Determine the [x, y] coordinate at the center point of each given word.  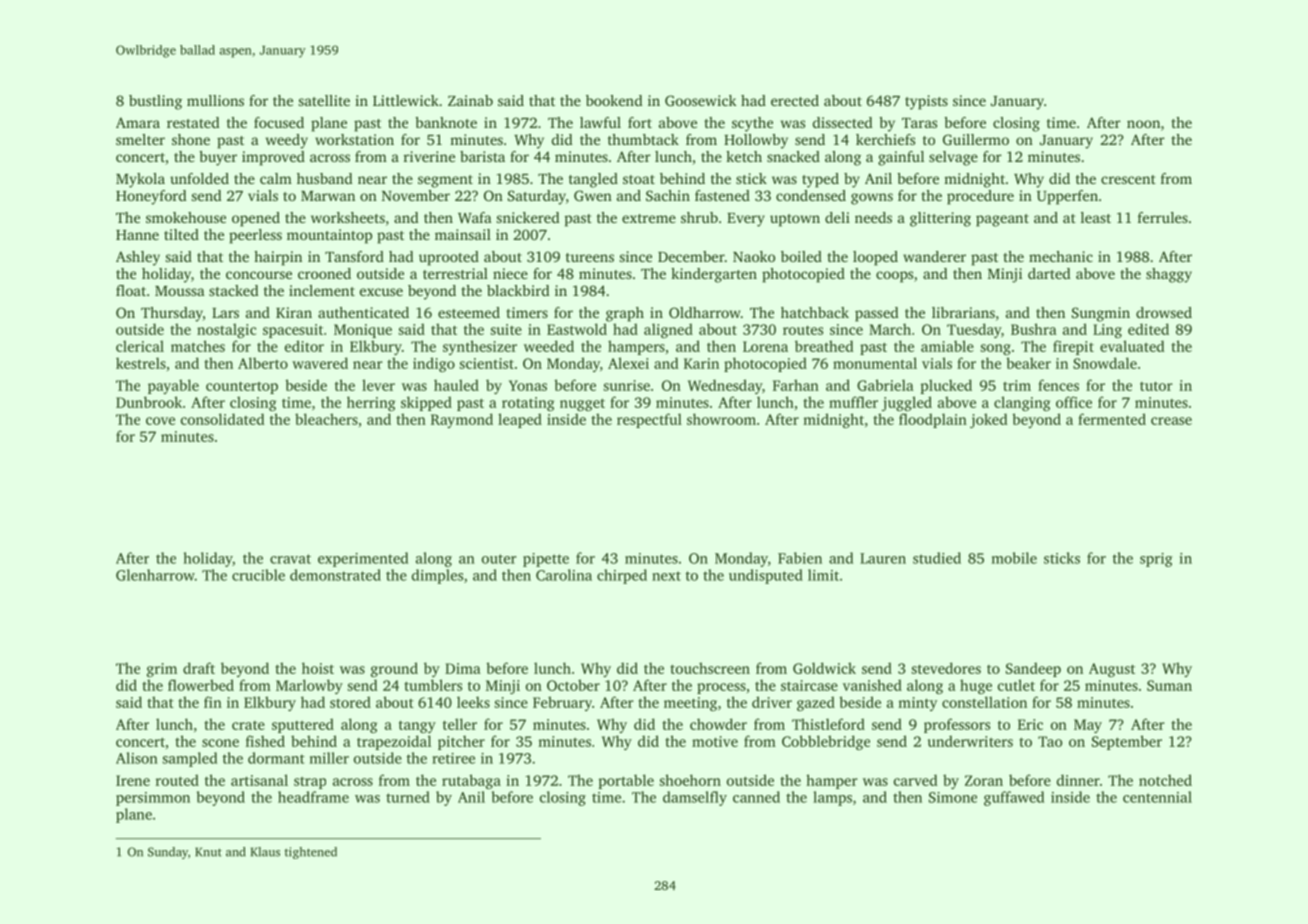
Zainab [470, 100]
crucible [258, 575]
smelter [140, 139]
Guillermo [976, 139]
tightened [311, 853]
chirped [622, 576]
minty [917, 704]
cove [160, 421]
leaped [520, 420]
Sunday [168, 853]
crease [1171, 421]
